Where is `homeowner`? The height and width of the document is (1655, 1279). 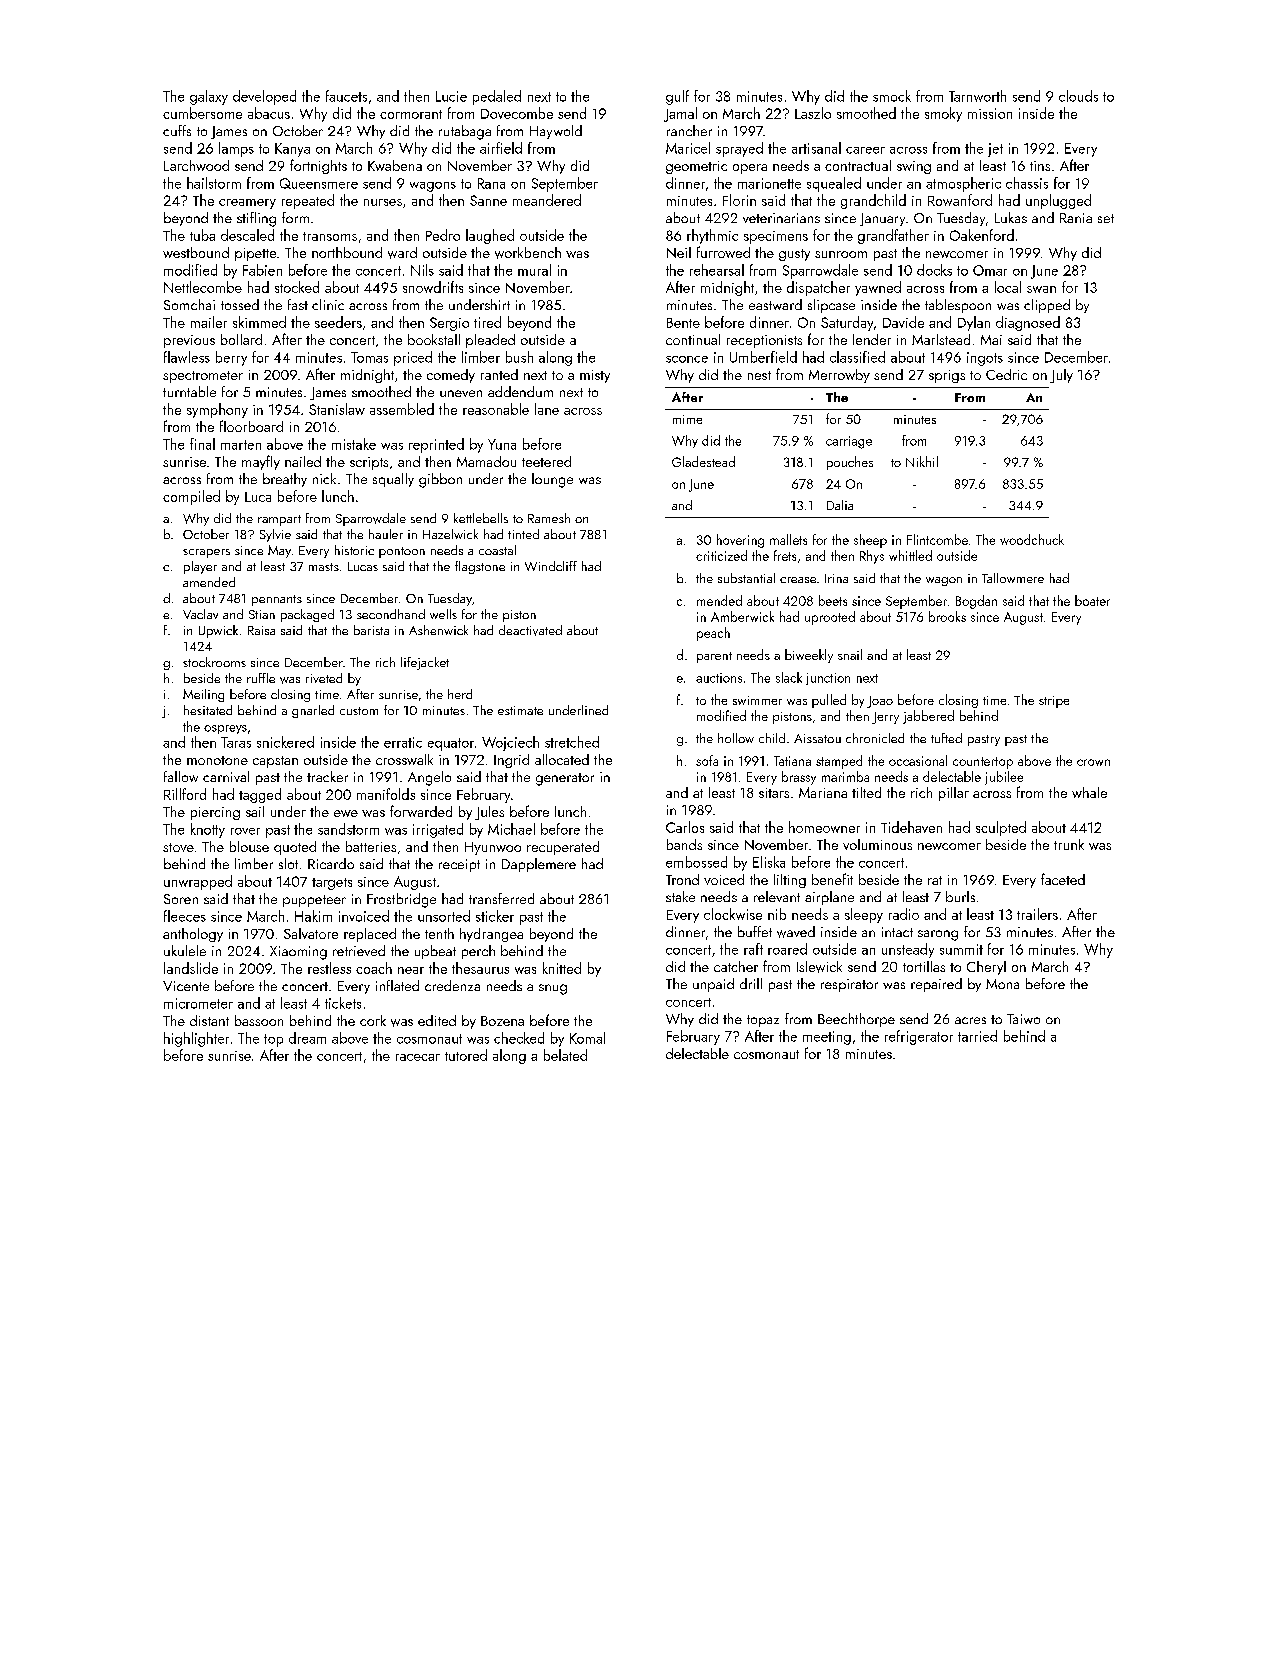 homeowner is located at coordinates (824, 827).
